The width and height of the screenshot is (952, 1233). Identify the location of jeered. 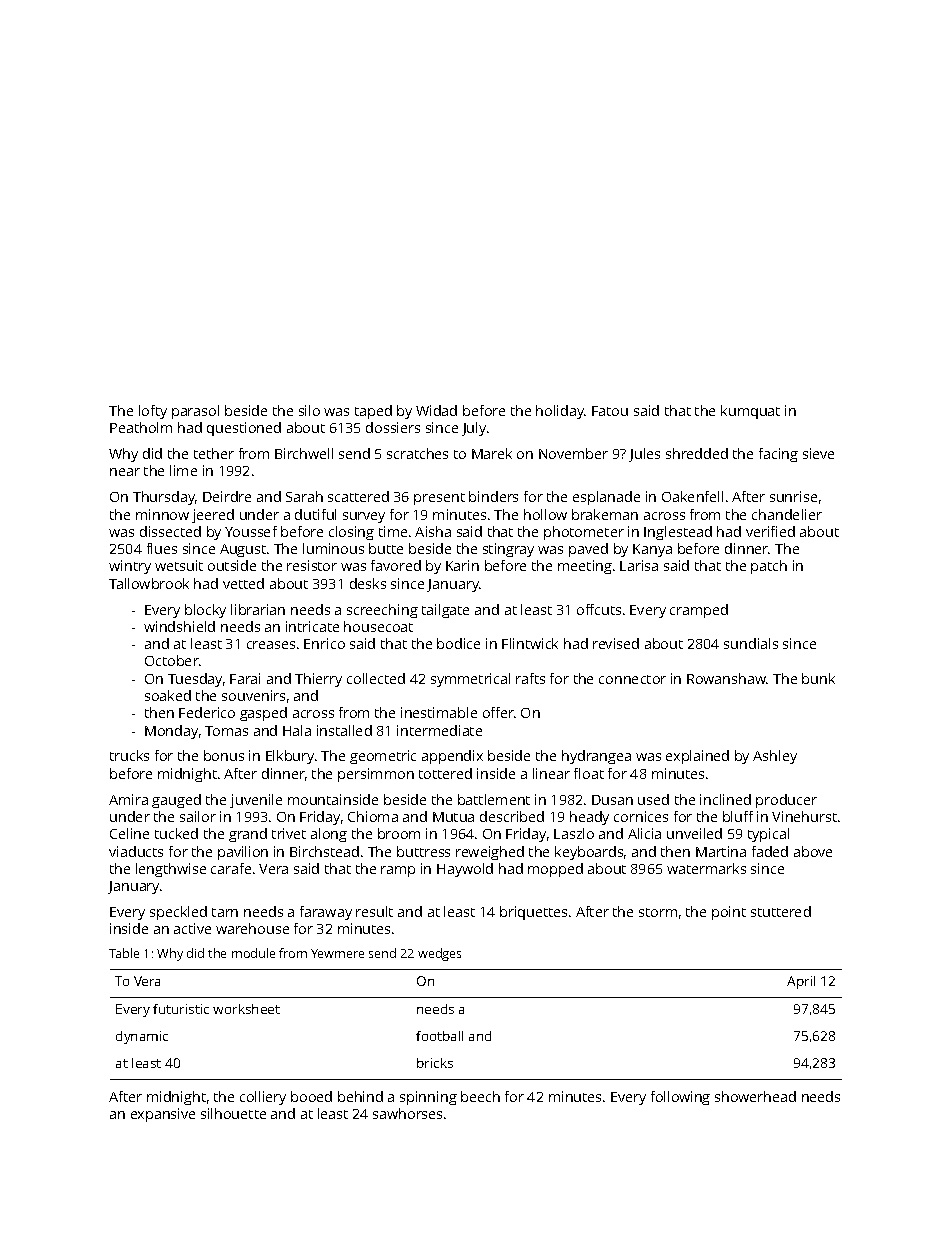
(213, 516).
